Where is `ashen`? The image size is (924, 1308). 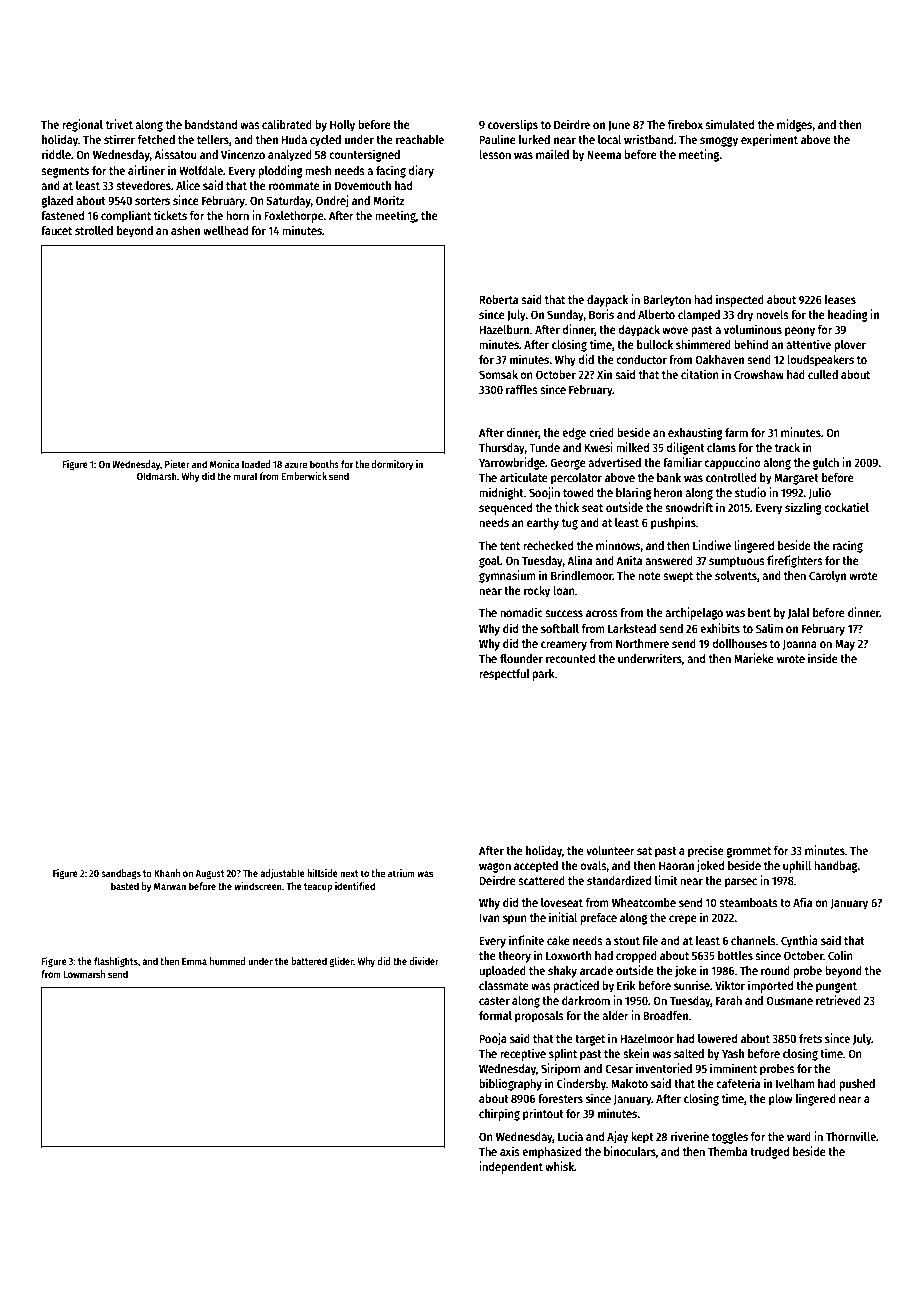
ashen is located at coordinates (185, 230).
